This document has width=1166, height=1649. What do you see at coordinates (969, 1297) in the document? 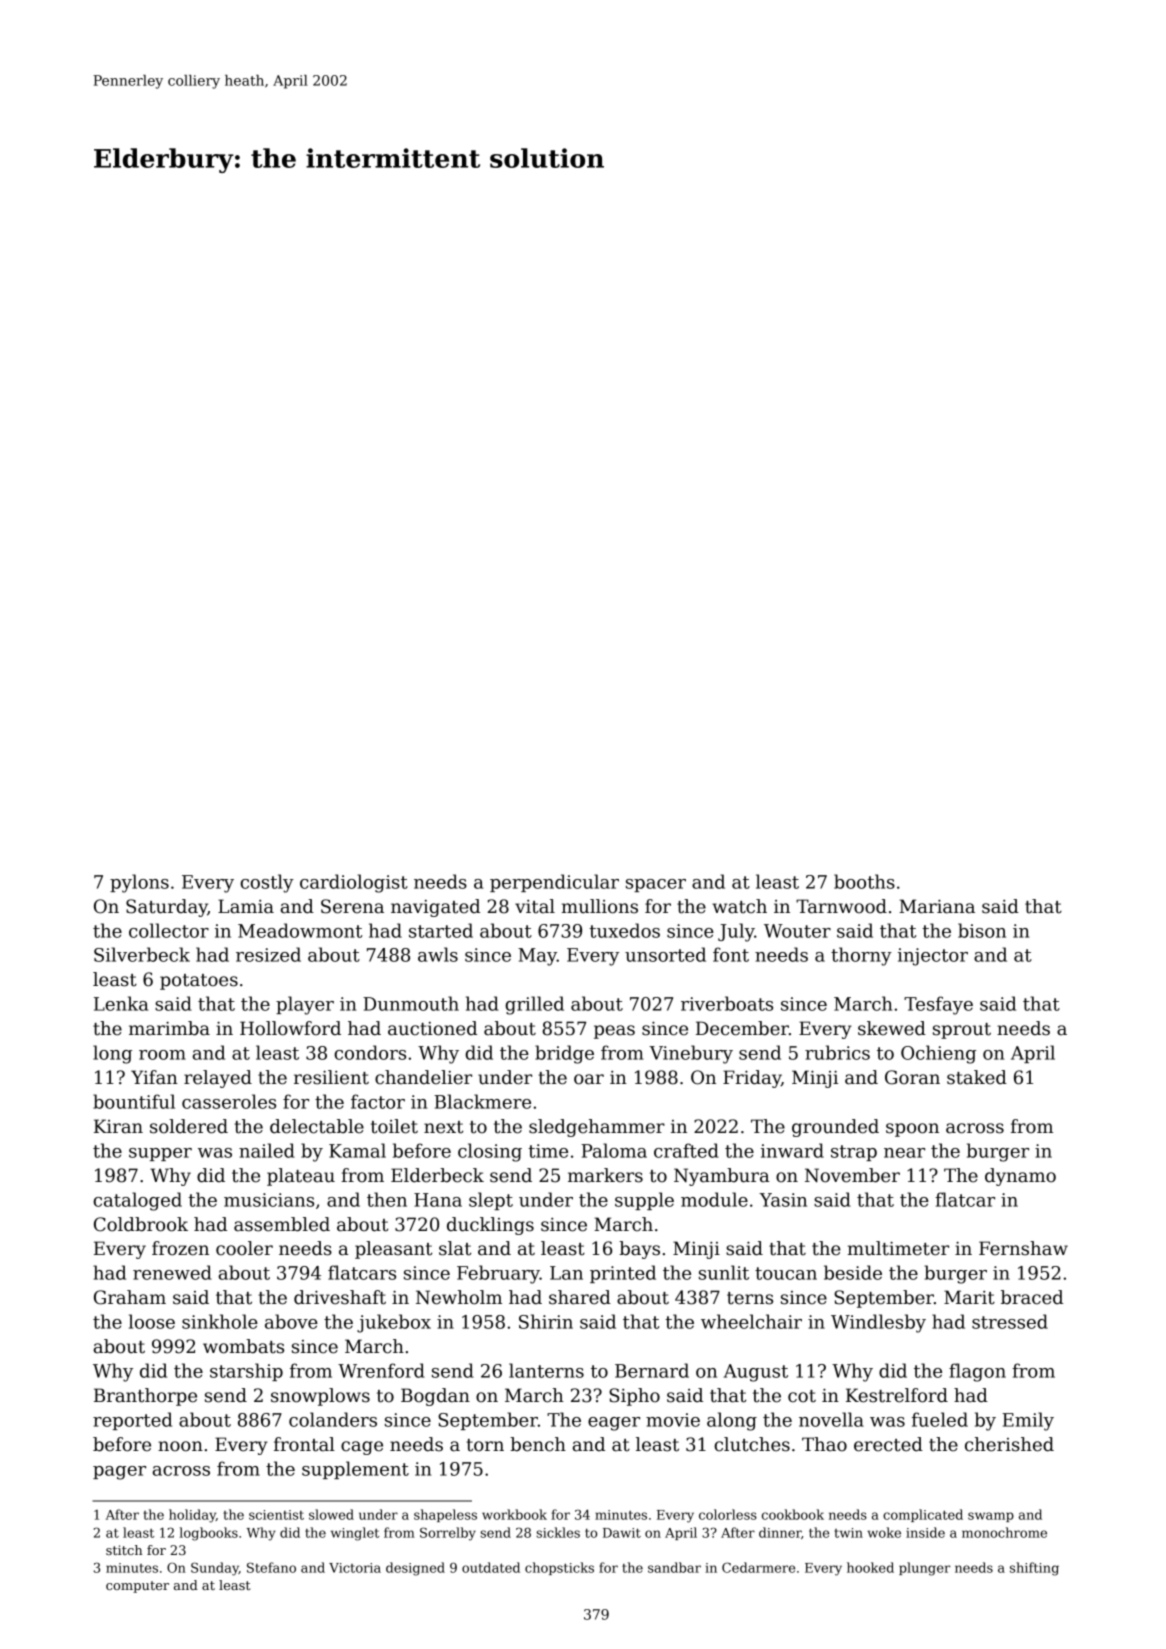
I see `Marit` at bounding box center [969, 1297].
